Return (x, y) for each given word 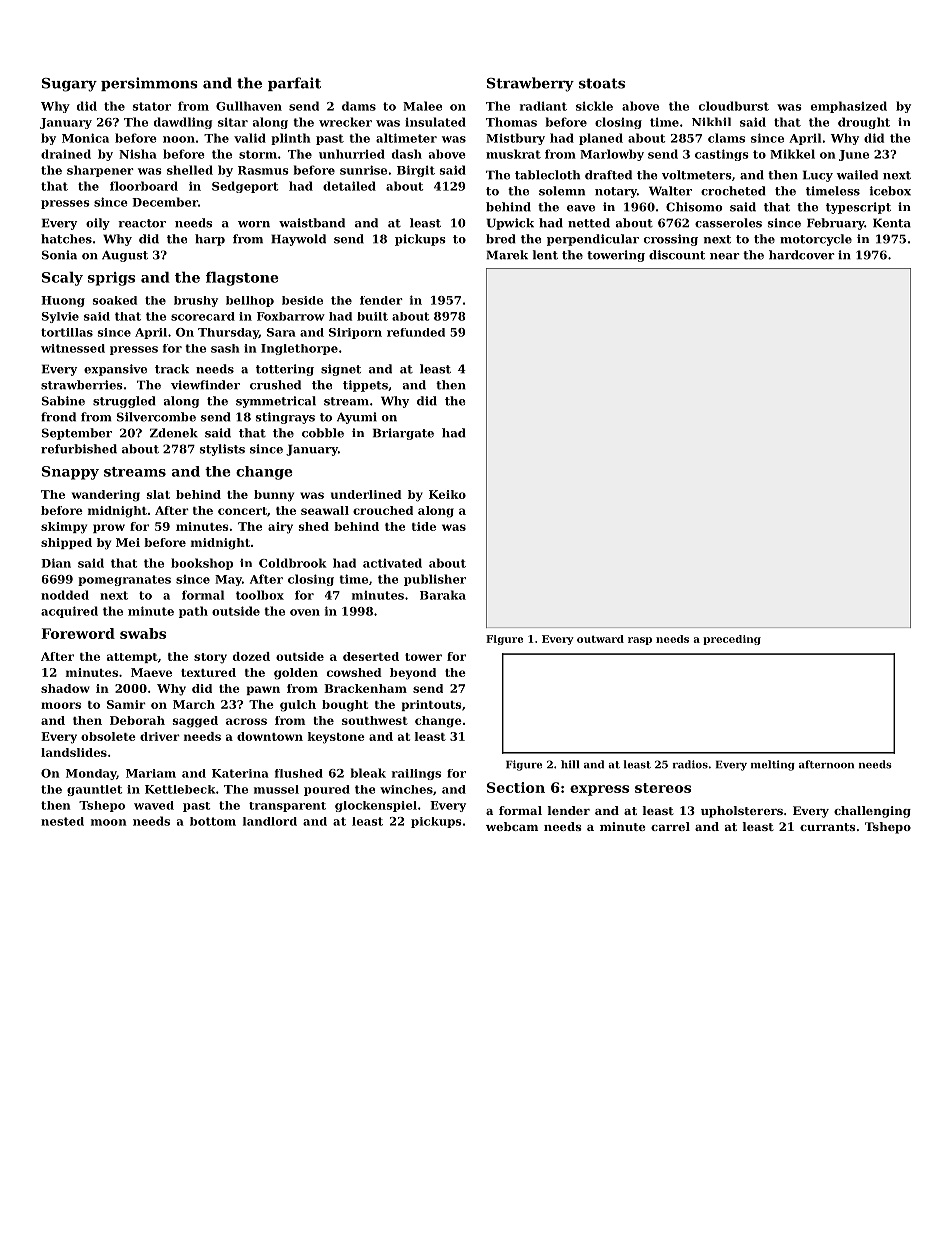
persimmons (149, 84)
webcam (512, 826)
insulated (435, 122)
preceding (732, 640)
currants (828, 827)
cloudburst (734, 106)
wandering (106, 496)
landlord (270, 821)
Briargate (403, 434)
